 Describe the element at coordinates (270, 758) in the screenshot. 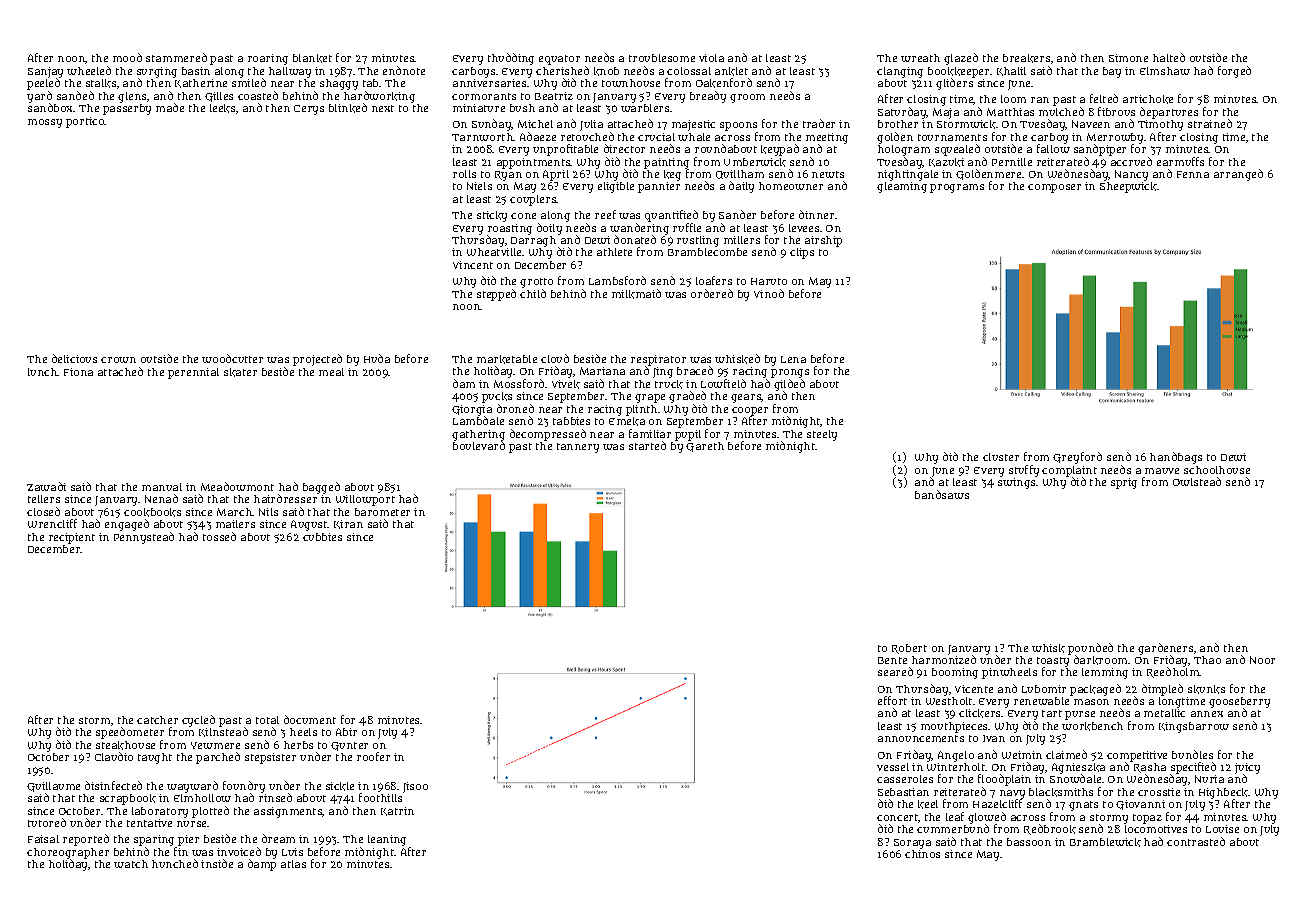

I see `stepsister` at that location.
